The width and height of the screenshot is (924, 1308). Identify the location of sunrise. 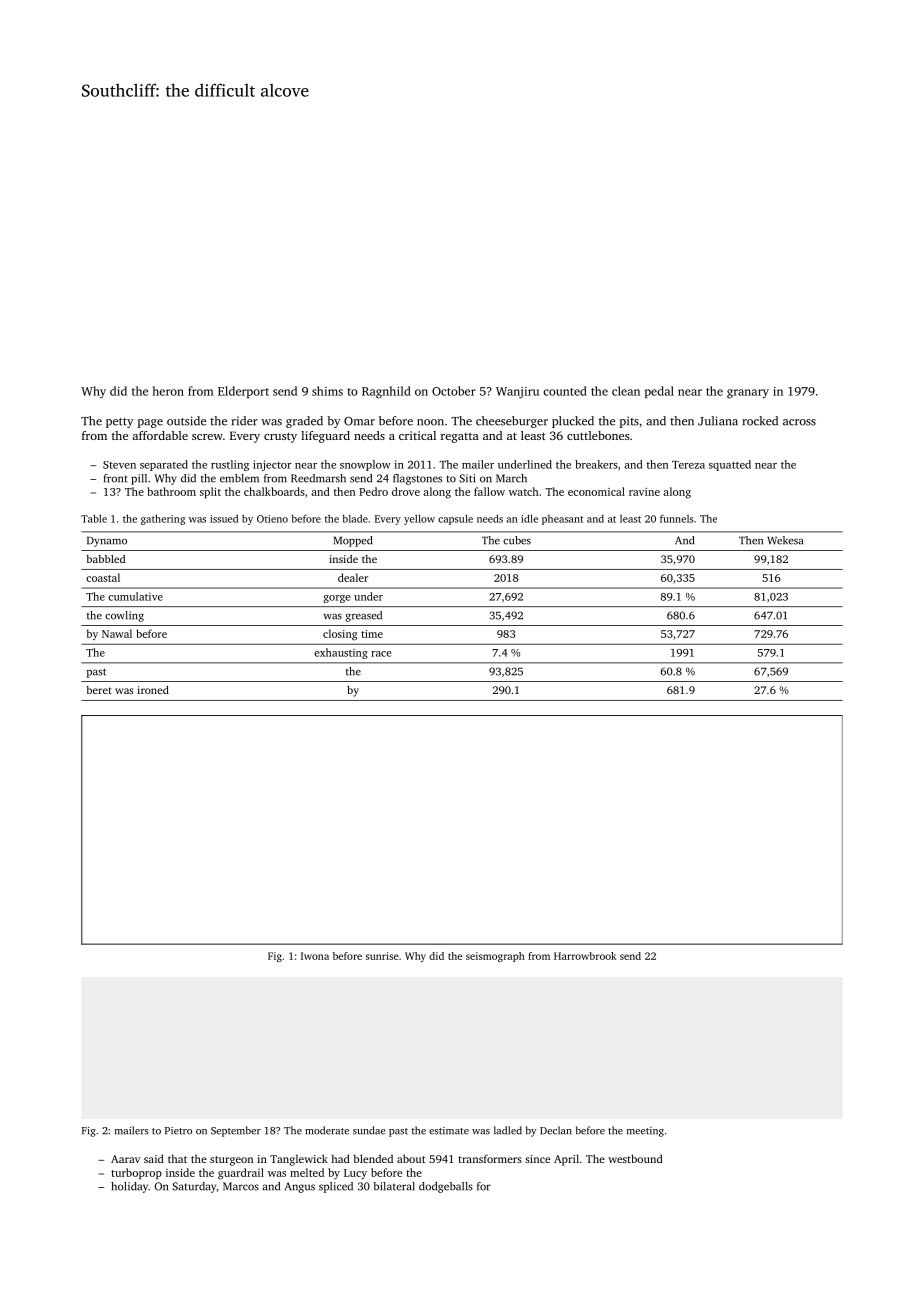
(382, 956).
